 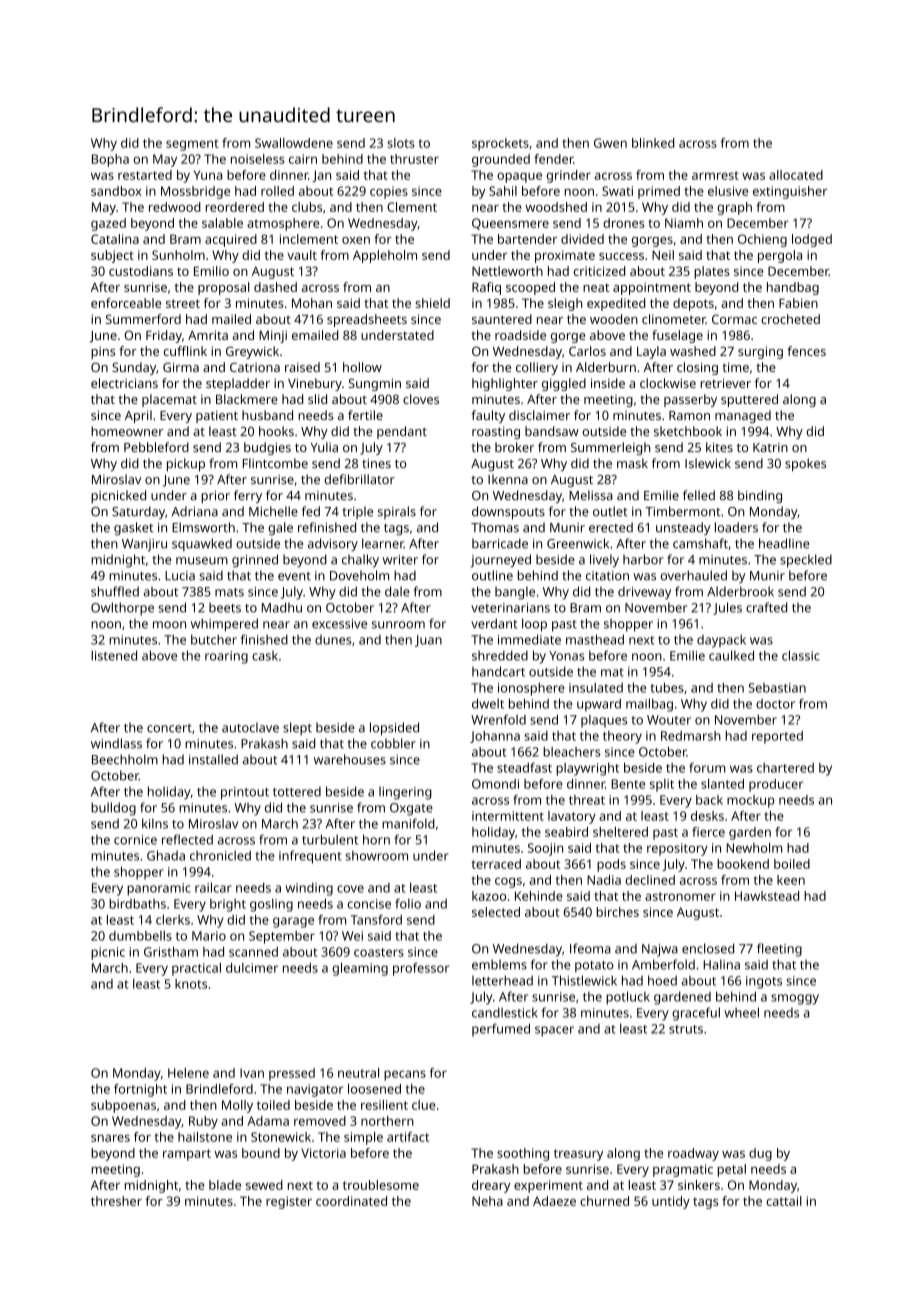 What do you see at coordinates (621, 256) in the screenshot?
I see `success` at bounding box center [621, 256].
